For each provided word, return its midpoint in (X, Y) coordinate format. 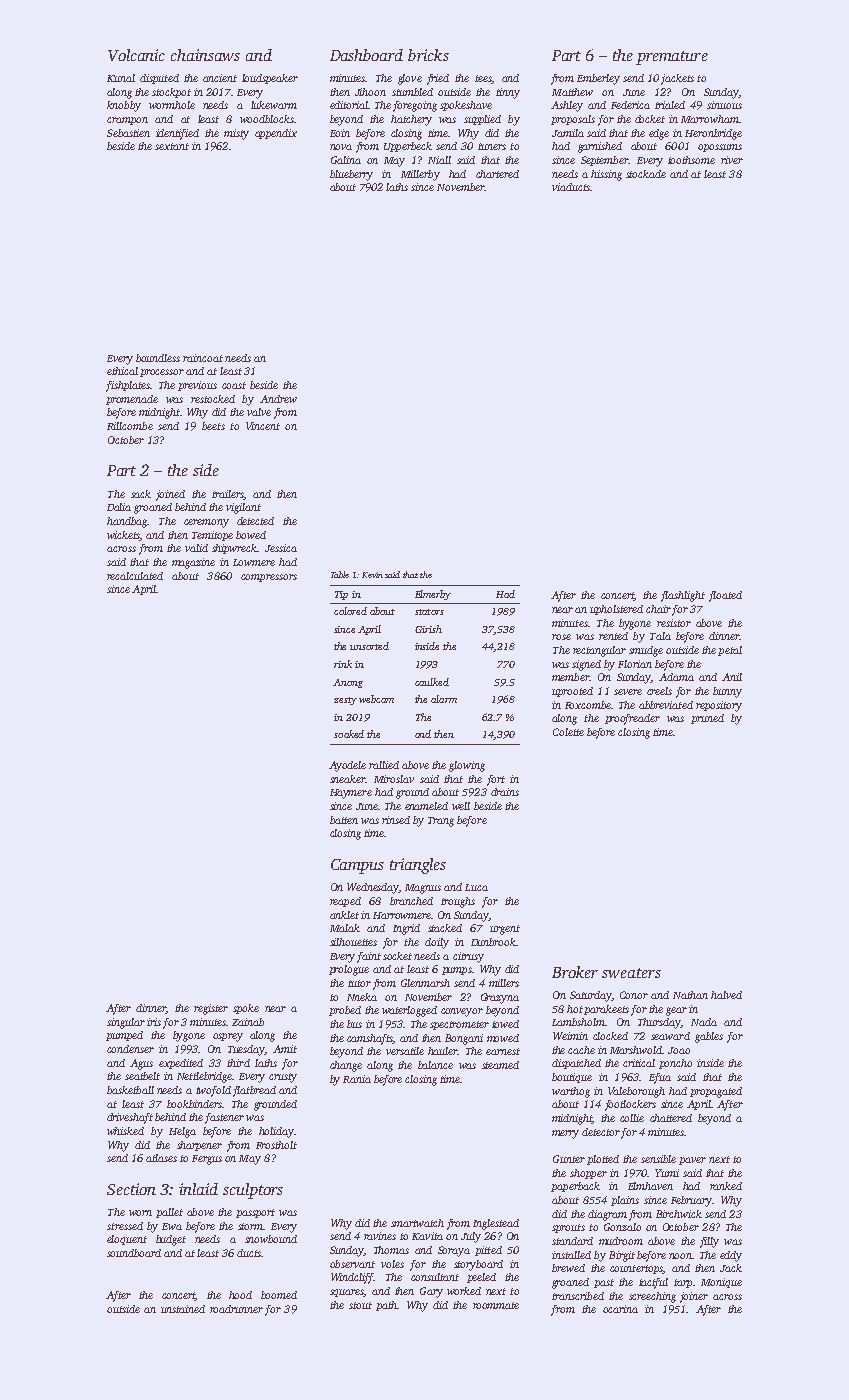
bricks (428, 55)
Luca (476, 887)
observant (352, 1264)
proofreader (632, 719)
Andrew (278, 399)
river (732, 160)
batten (344, 820)
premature (672, 58)
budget (171, 1240)
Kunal (121, 78)
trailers (227, 494)
